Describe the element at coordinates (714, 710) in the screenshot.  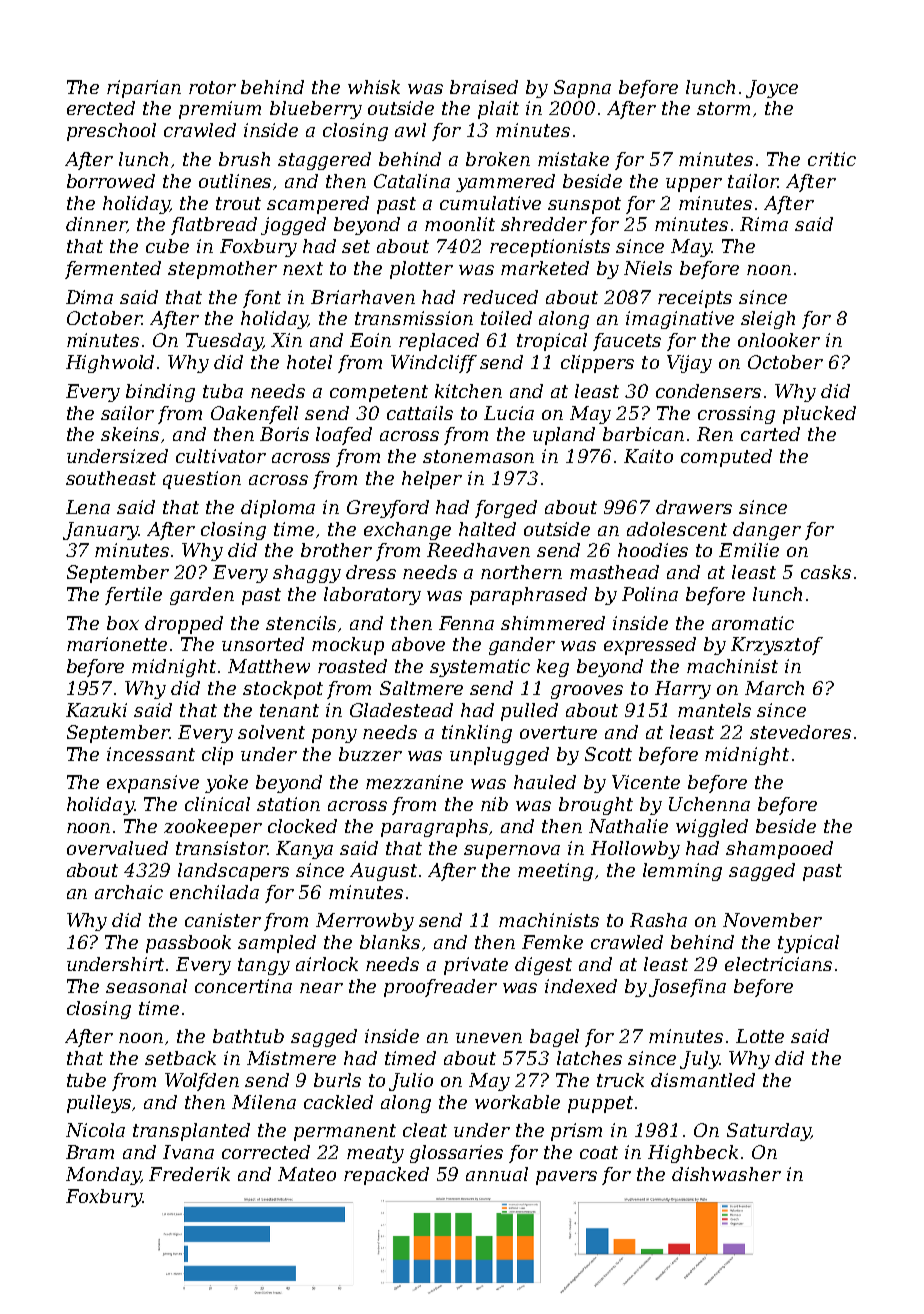
I see `mantels` at that location.
